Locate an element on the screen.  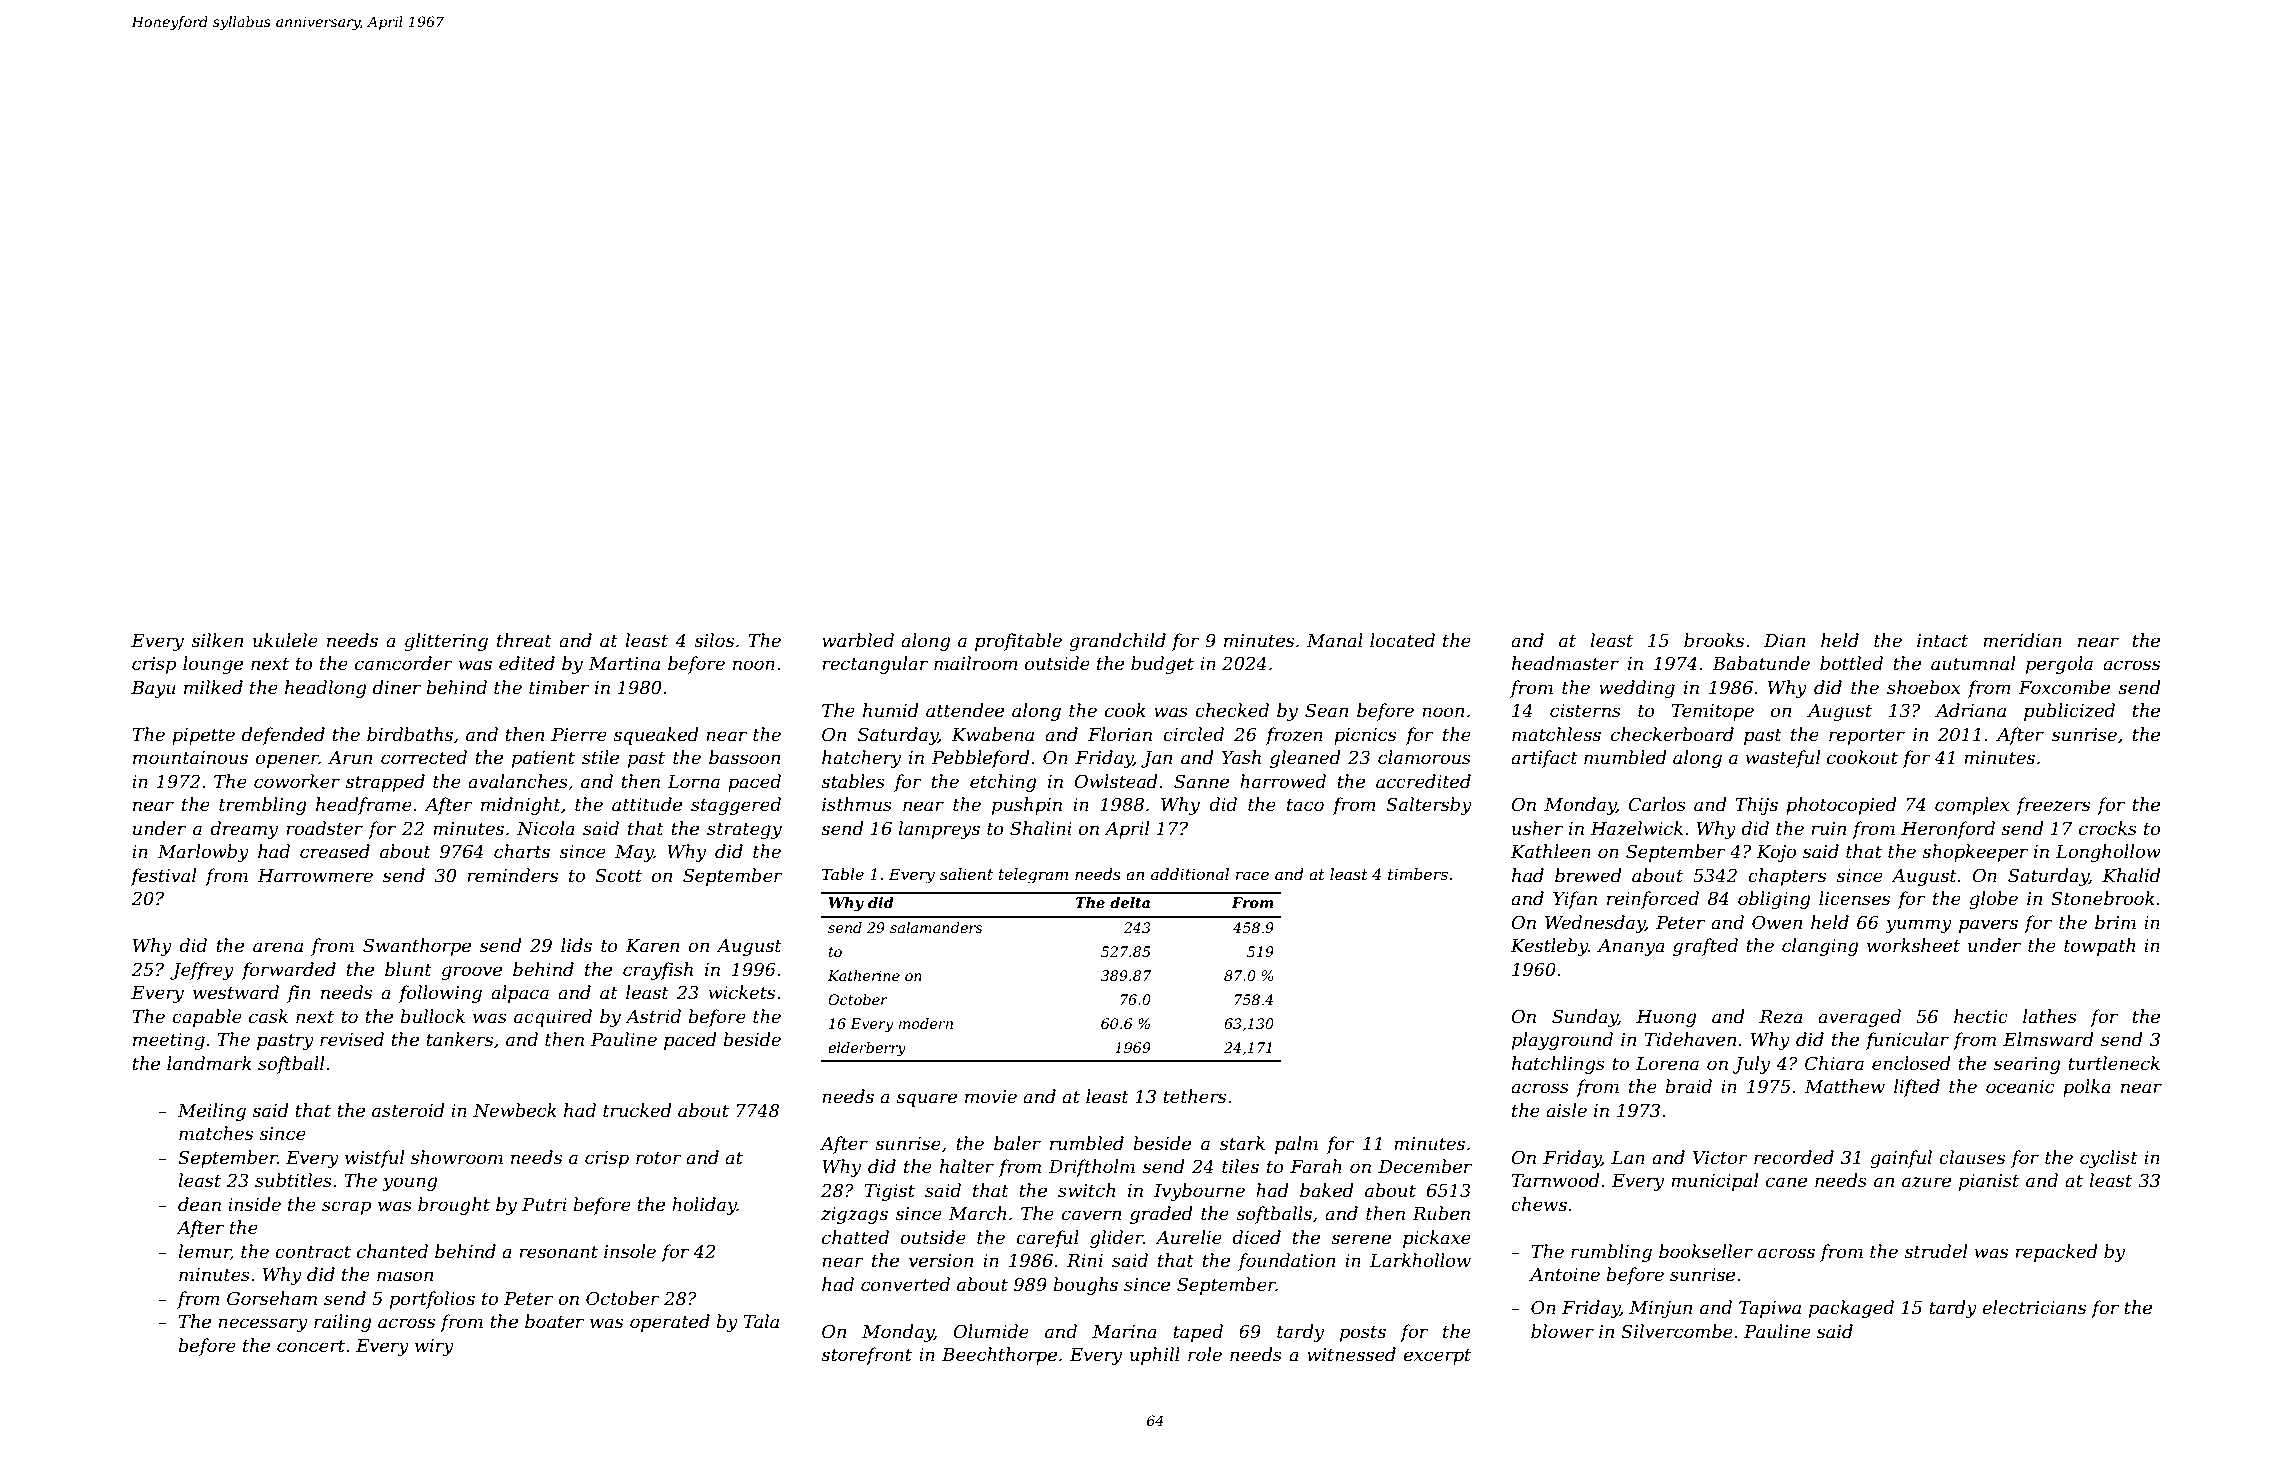
mountainous is located at coordinates (190, 758).
